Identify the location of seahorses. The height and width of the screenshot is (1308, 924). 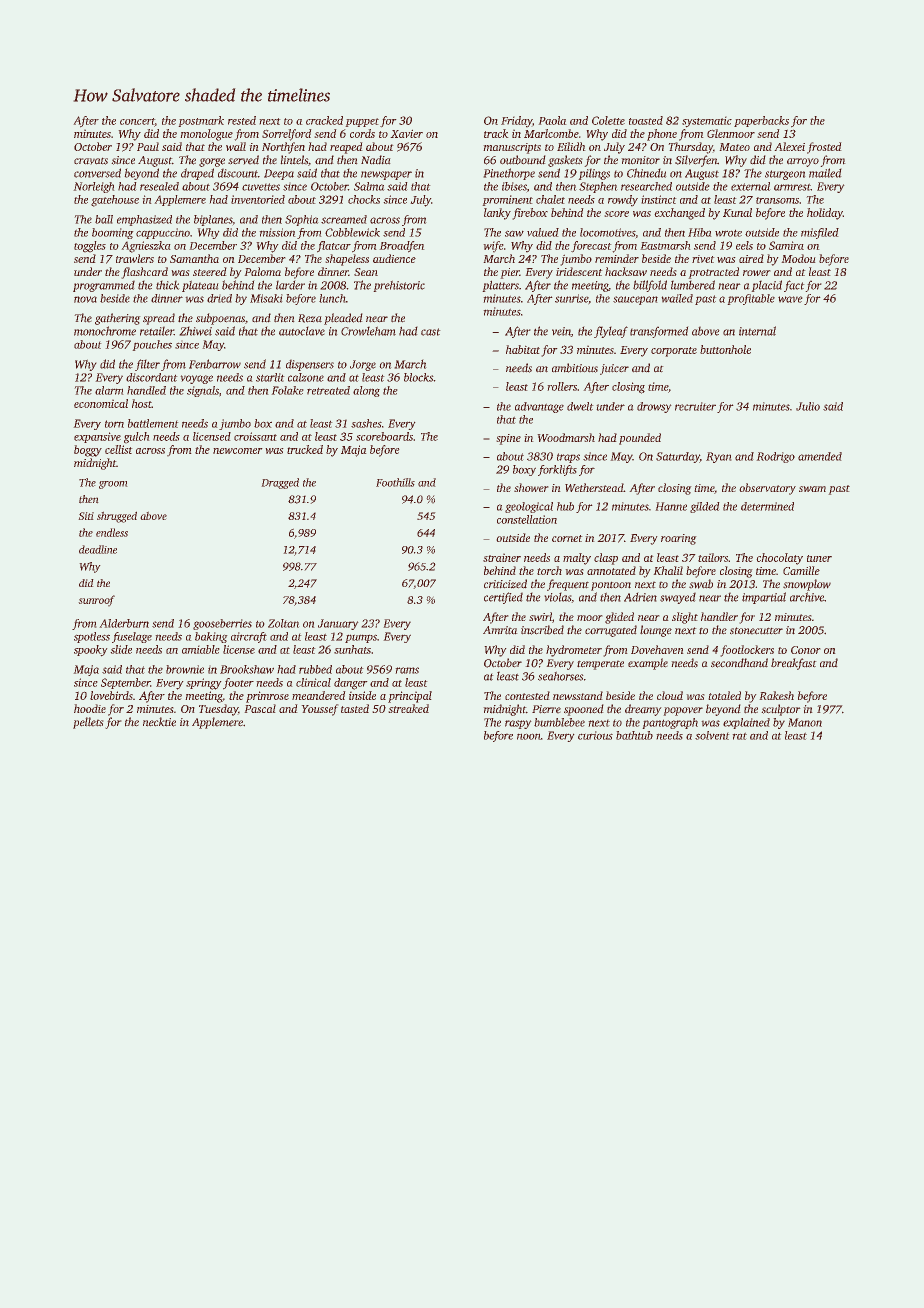
(561, 676).
